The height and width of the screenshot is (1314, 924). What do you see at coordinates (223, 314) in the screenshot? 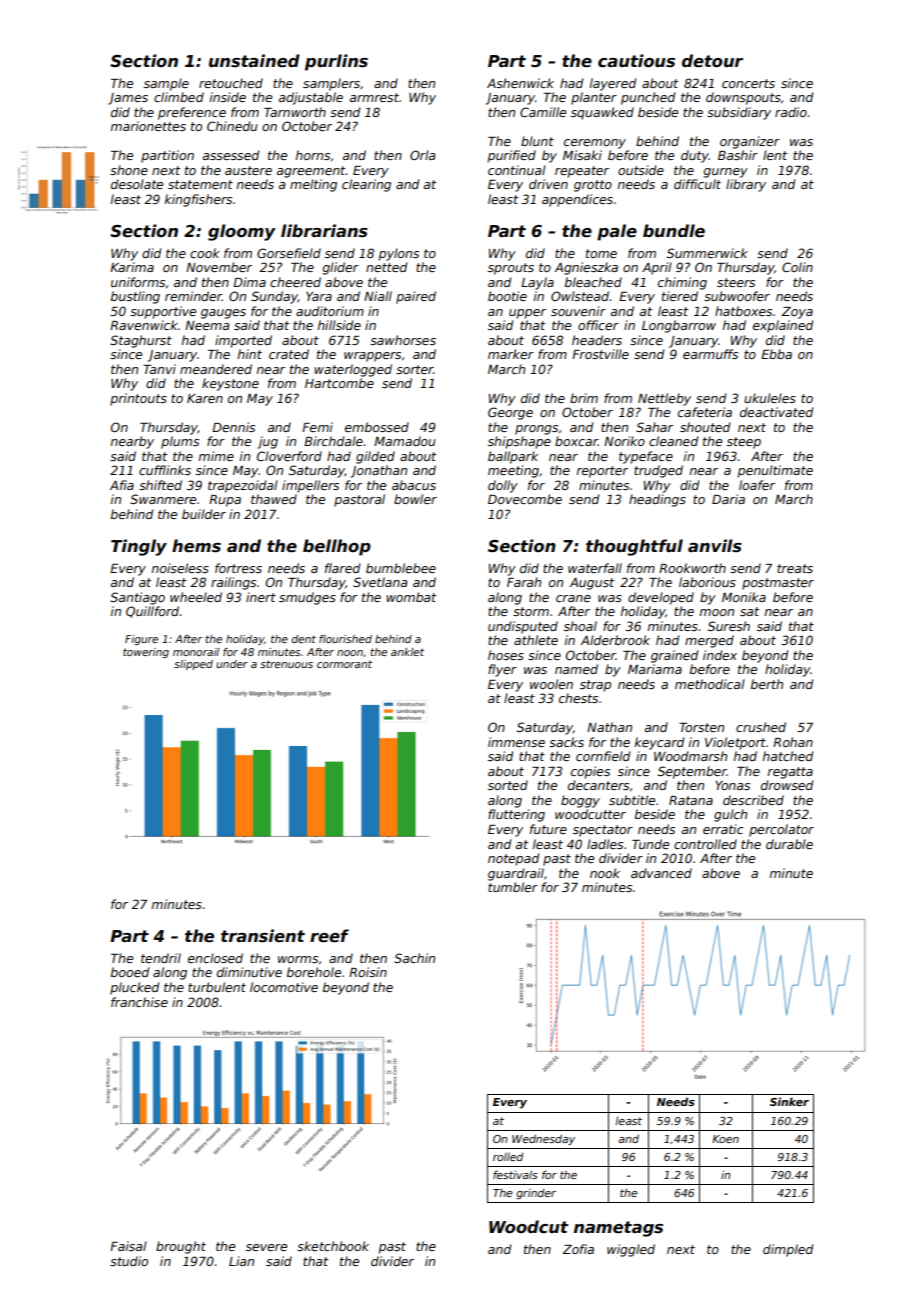
I see `gauges` at bounding box center [223, 314].
